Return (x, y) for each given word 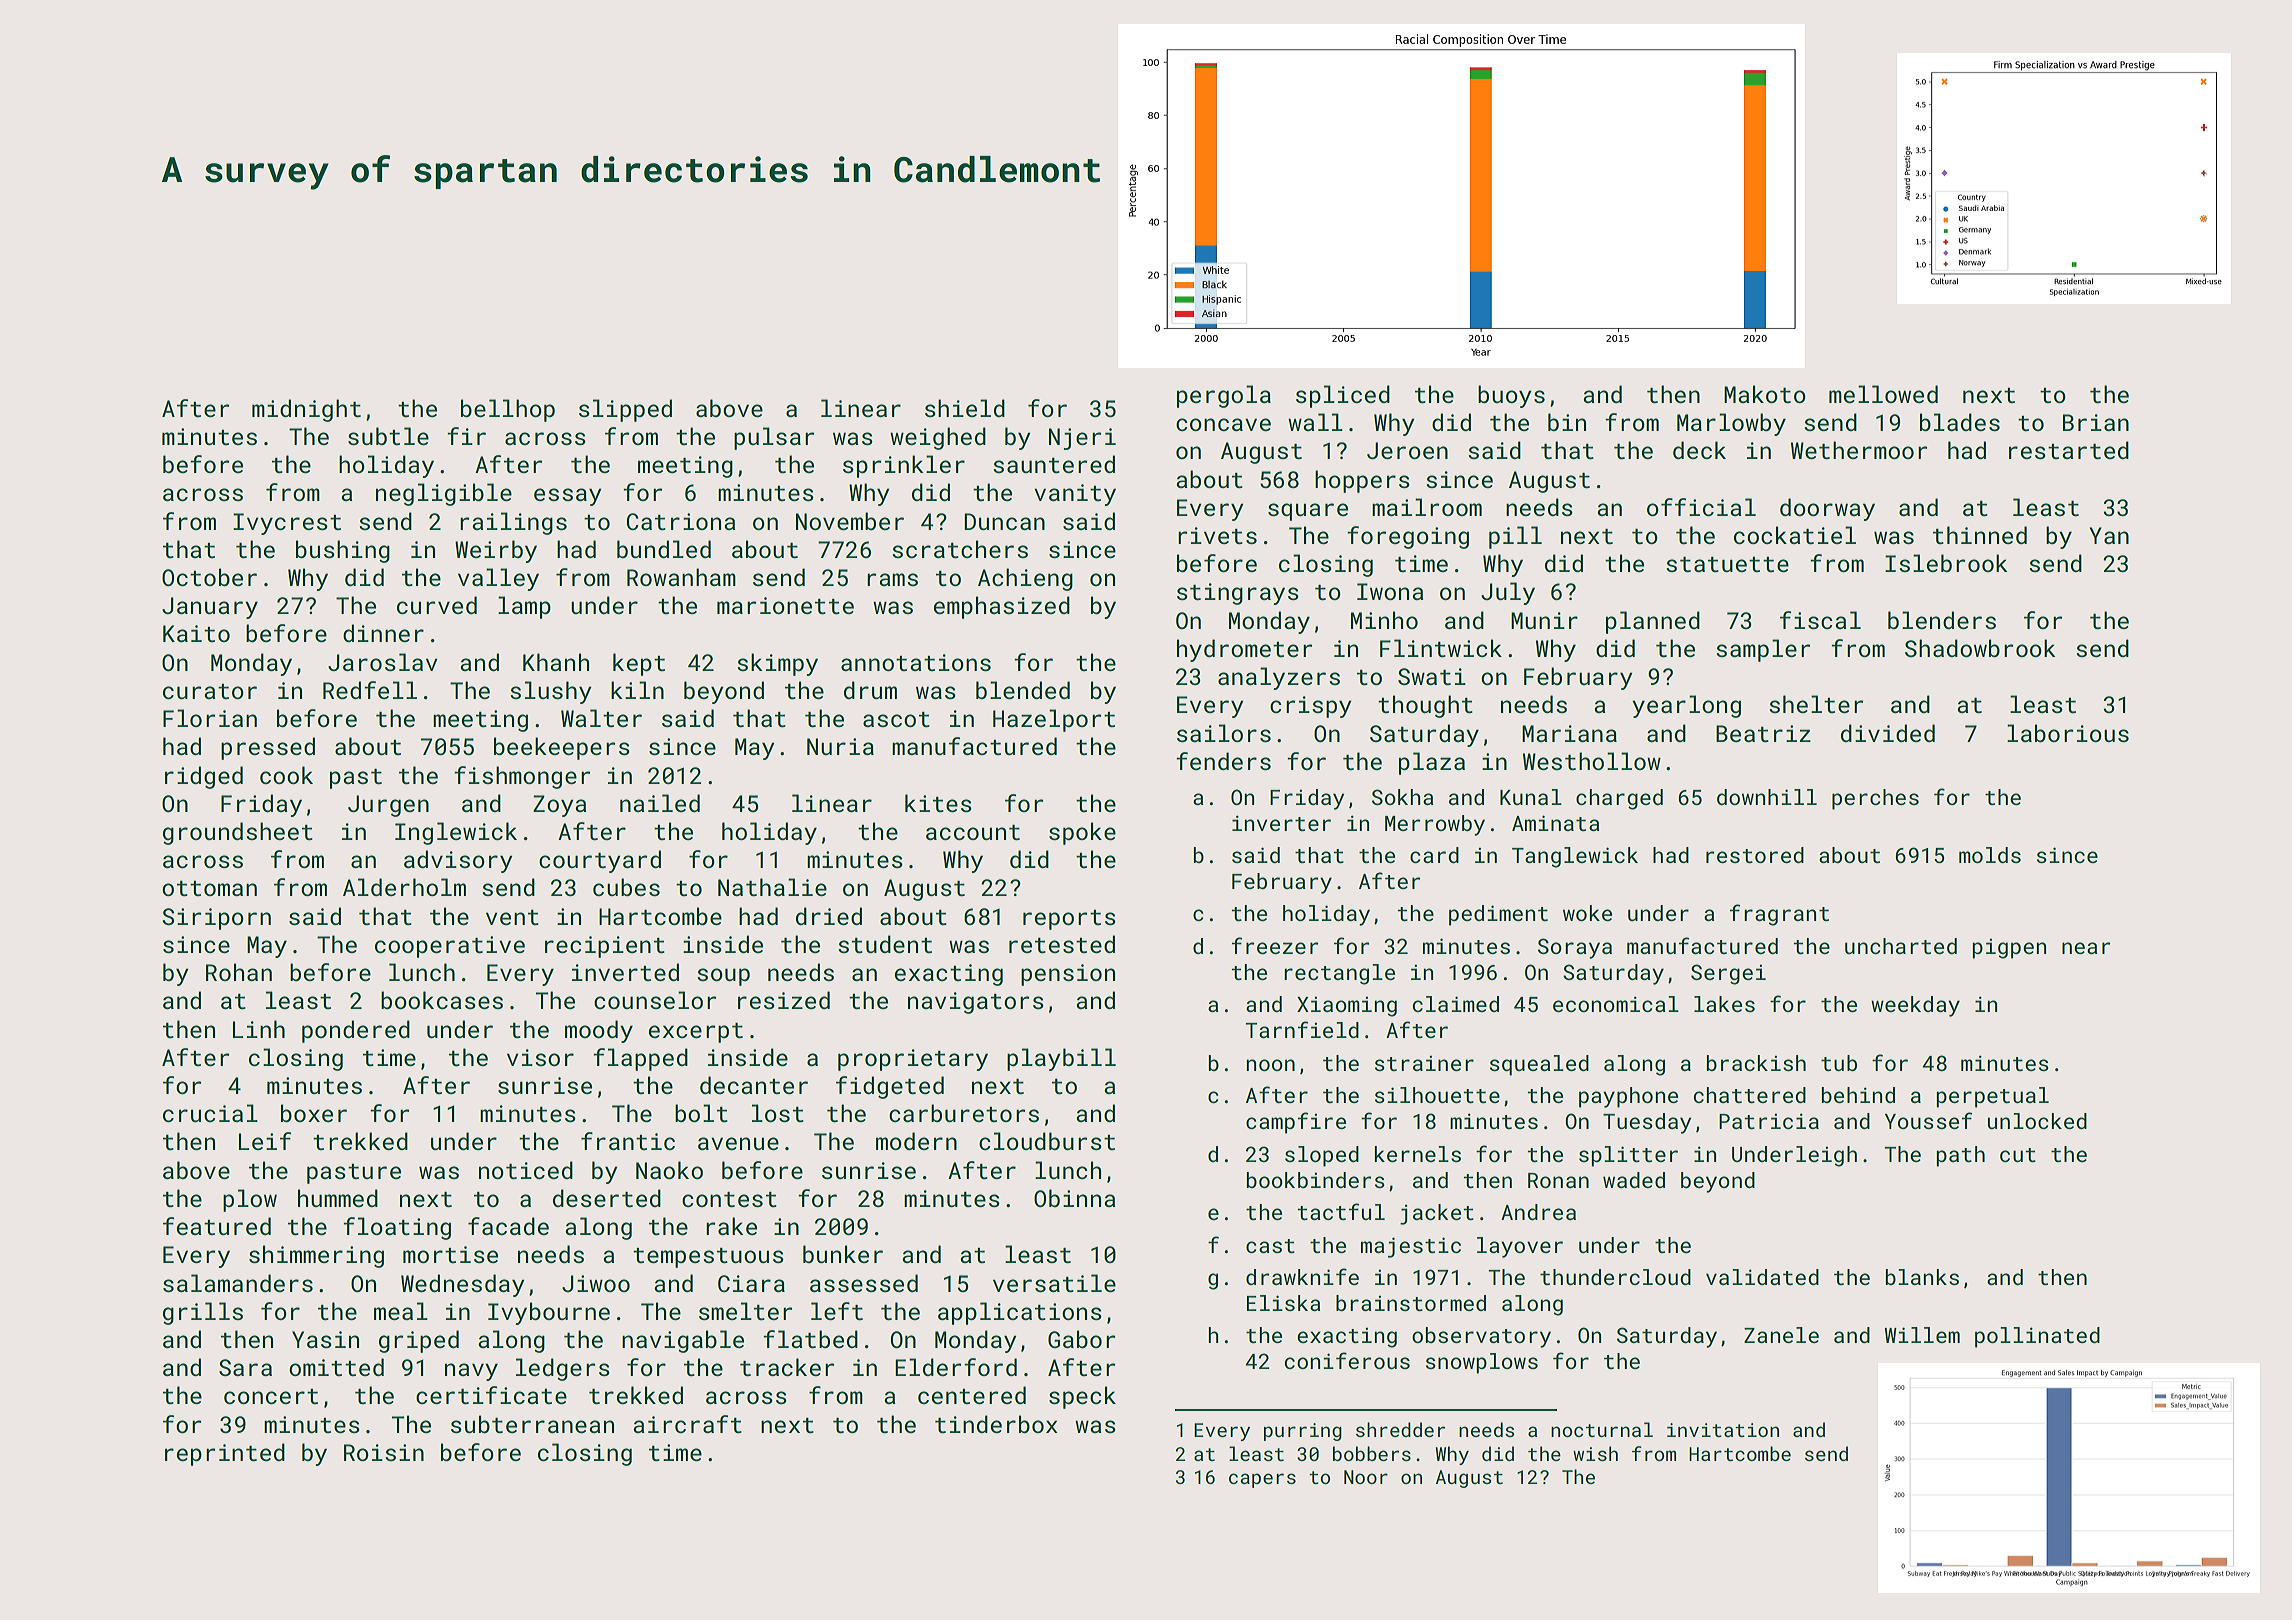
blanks (1922, 1277)
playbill (1061, 1059)
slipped (625, 410)
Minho (1384, 620)
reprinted (225, 1454)
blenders (1942, 620)
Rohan (239, 972)
